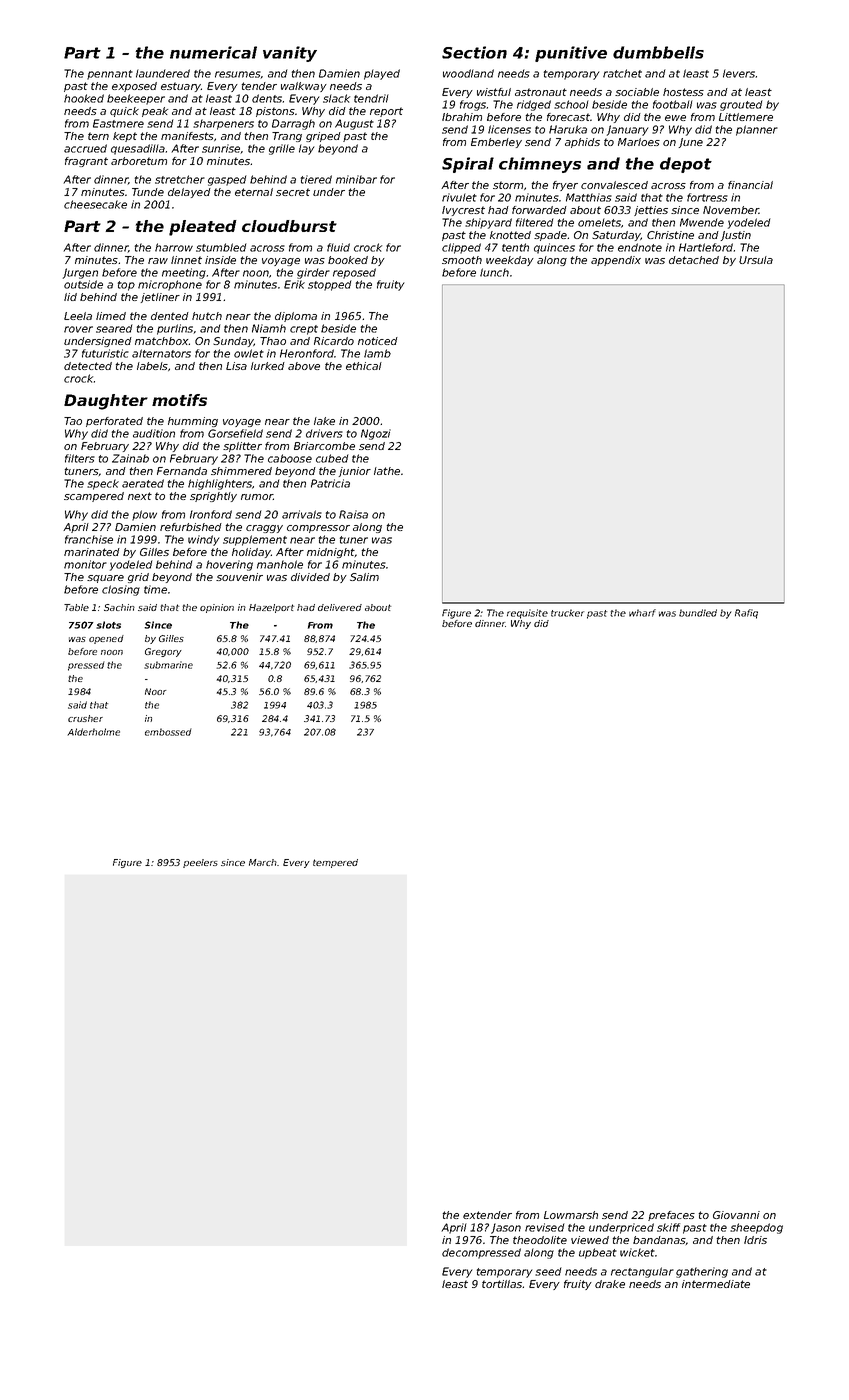  What do you see at coordinates (213, 497) in the screenshot?
I see `sprightly` at bounding box center [213, 497].
